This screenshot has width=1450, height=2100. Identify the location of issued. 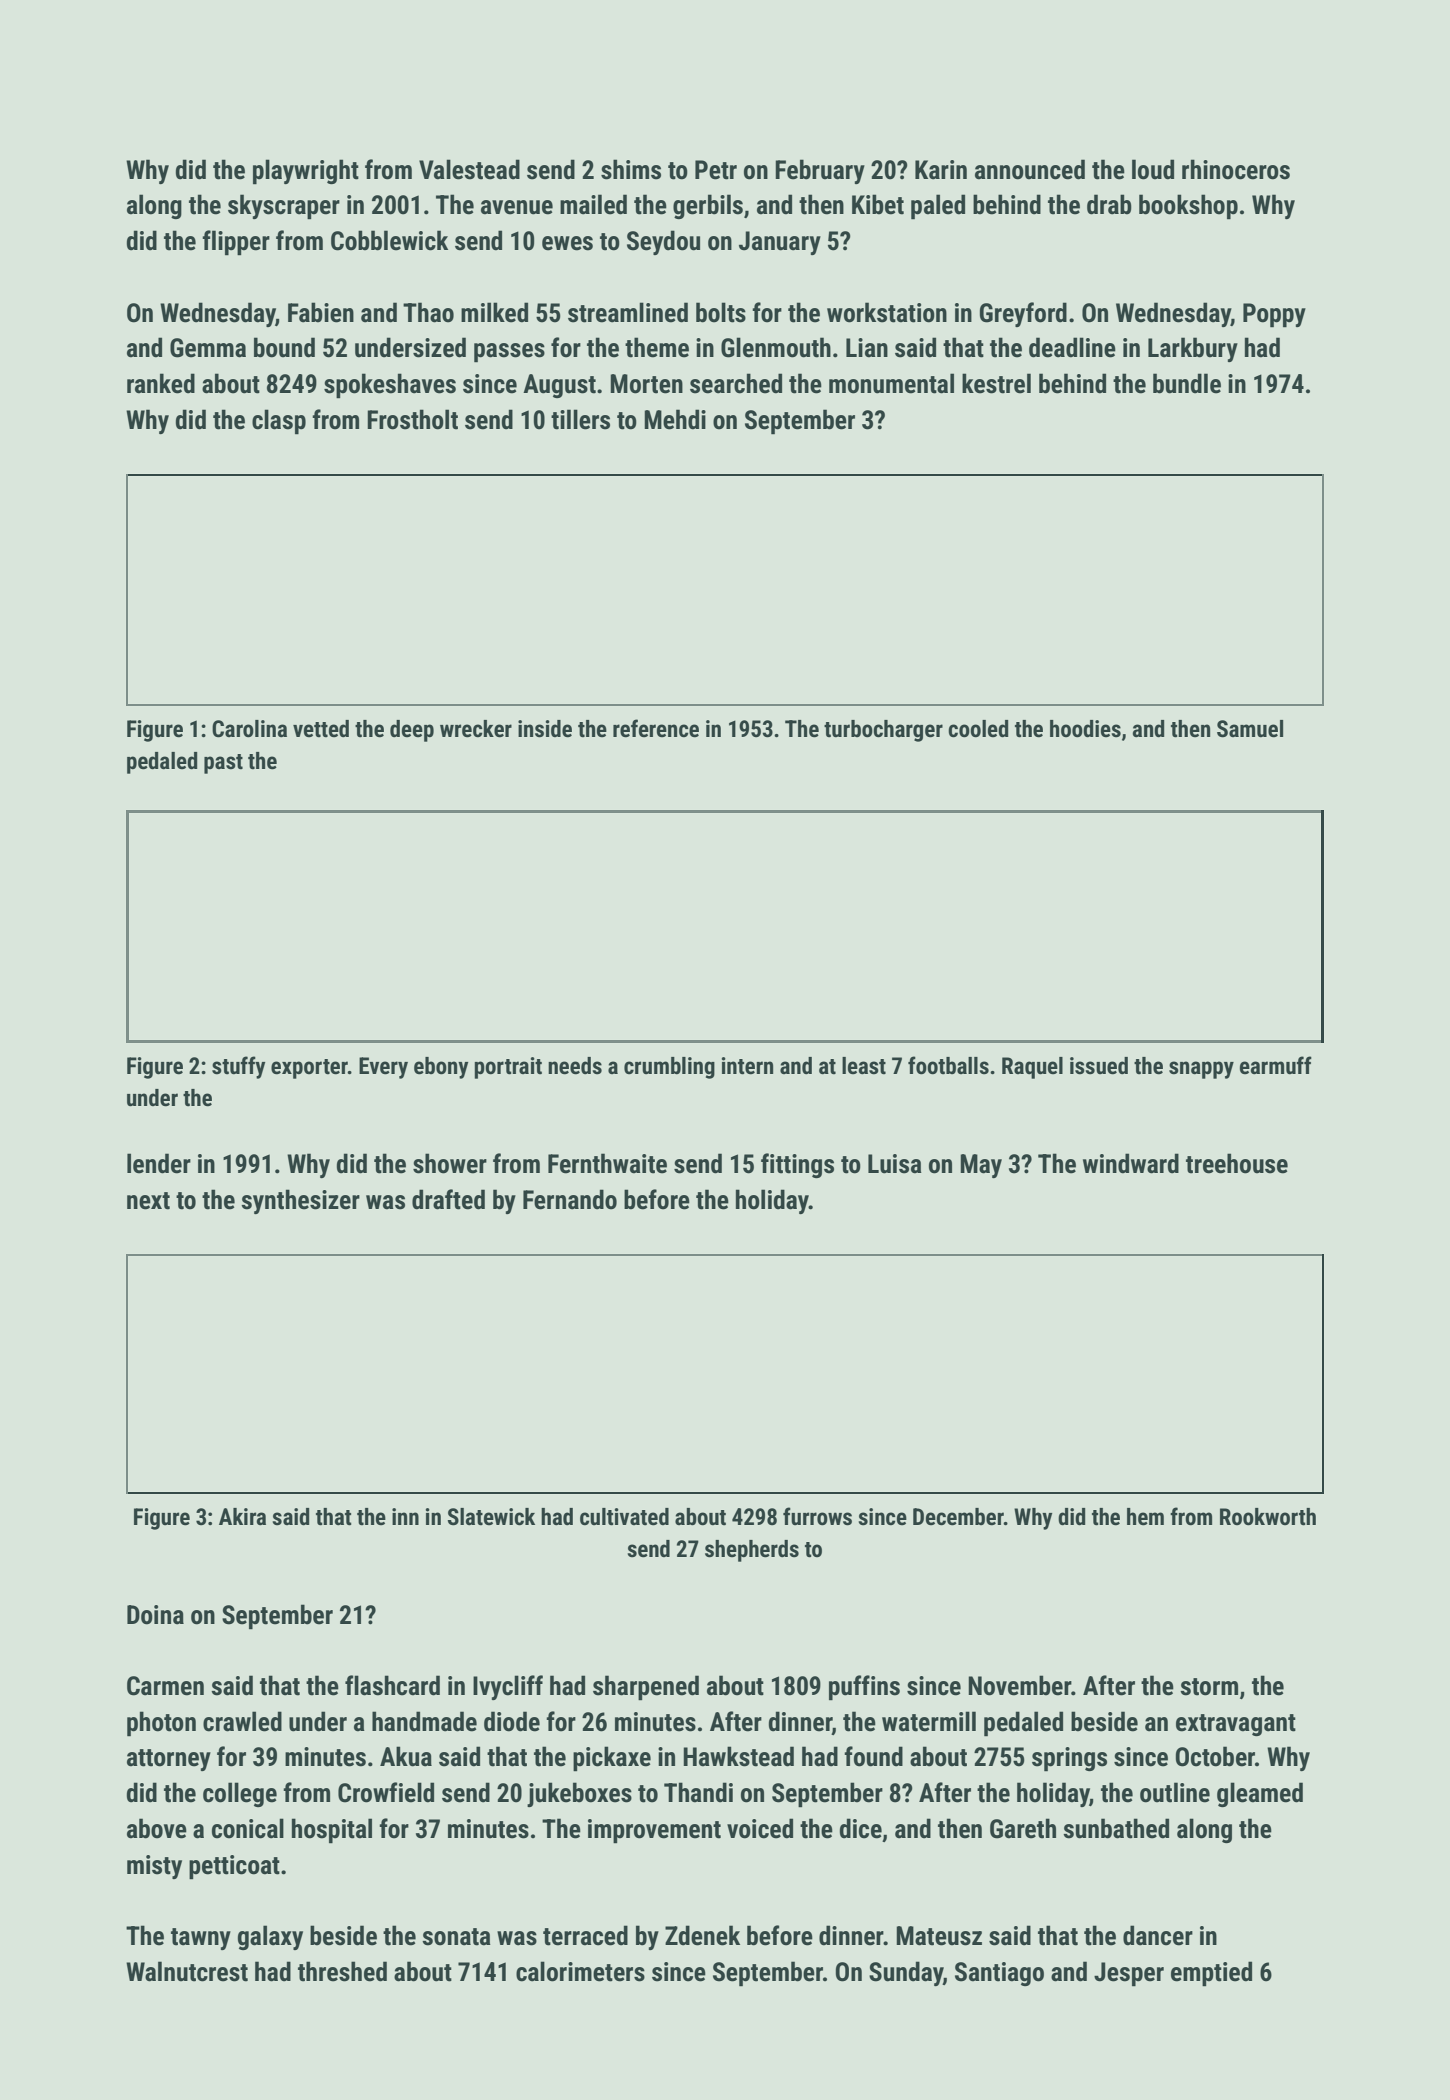
(1099, 1066).
